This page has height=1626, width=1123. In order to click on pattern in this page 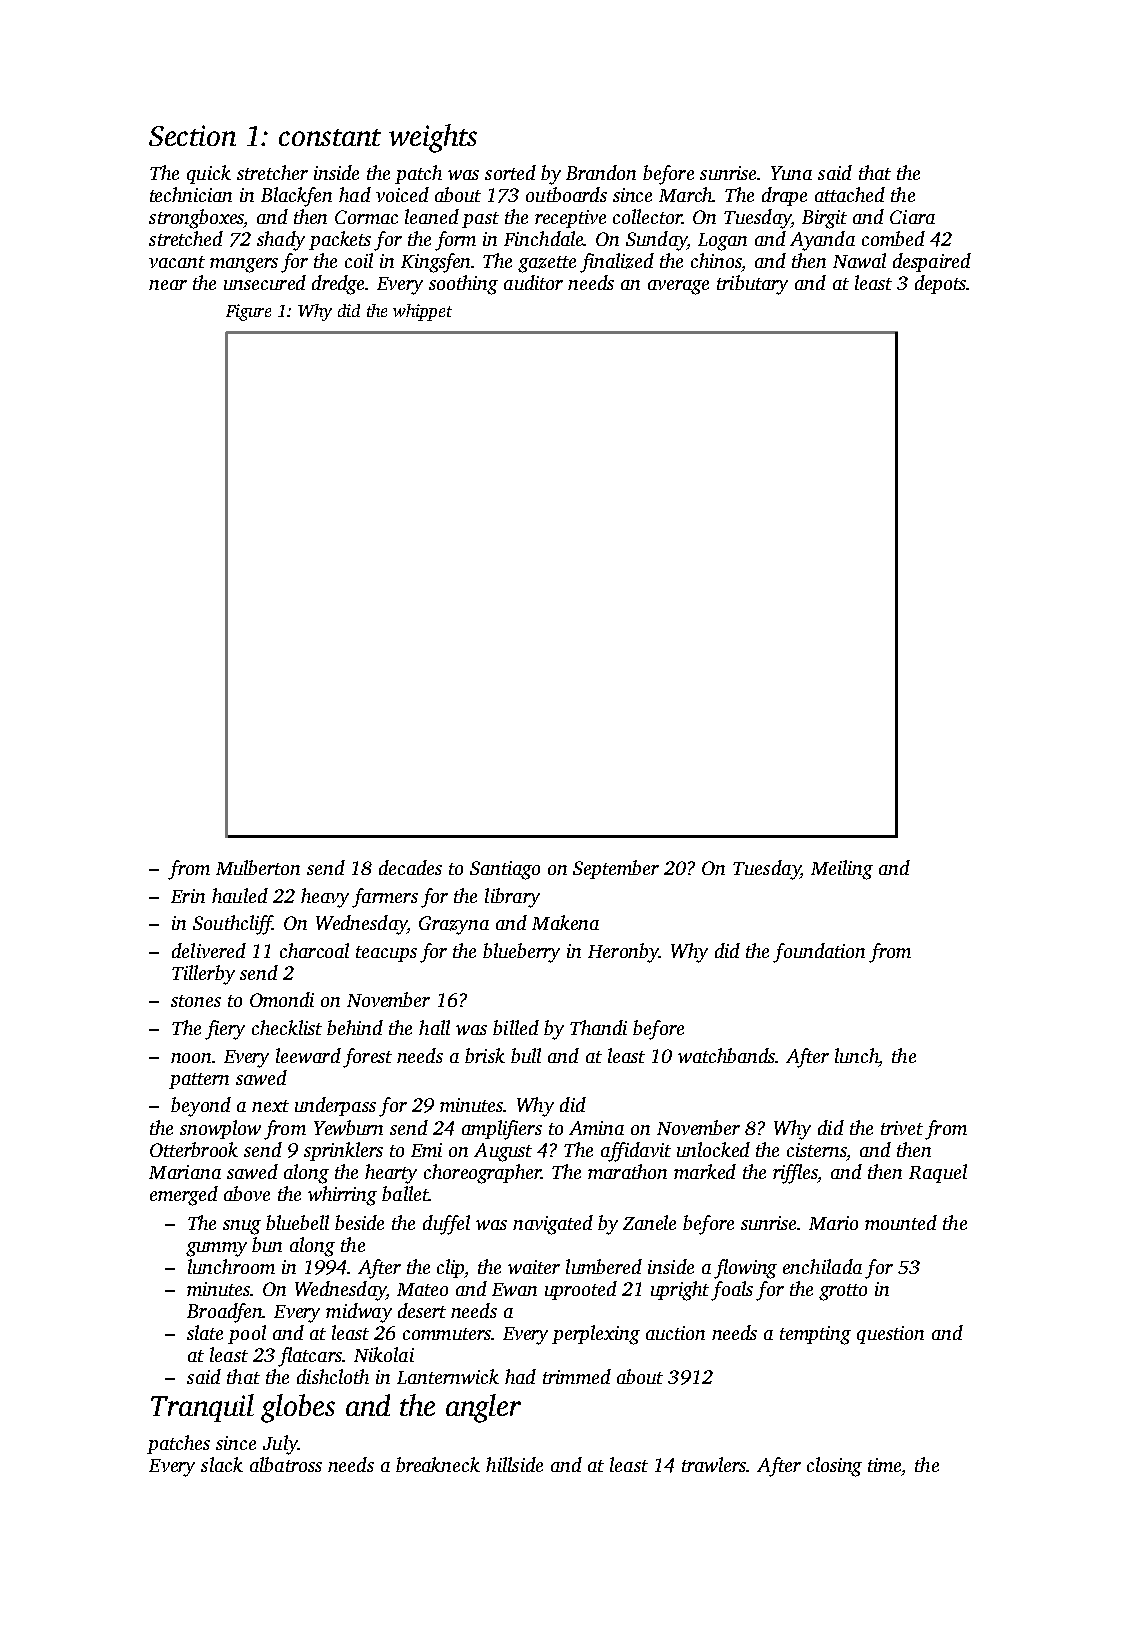, I will do `click(199, 1081)`.
